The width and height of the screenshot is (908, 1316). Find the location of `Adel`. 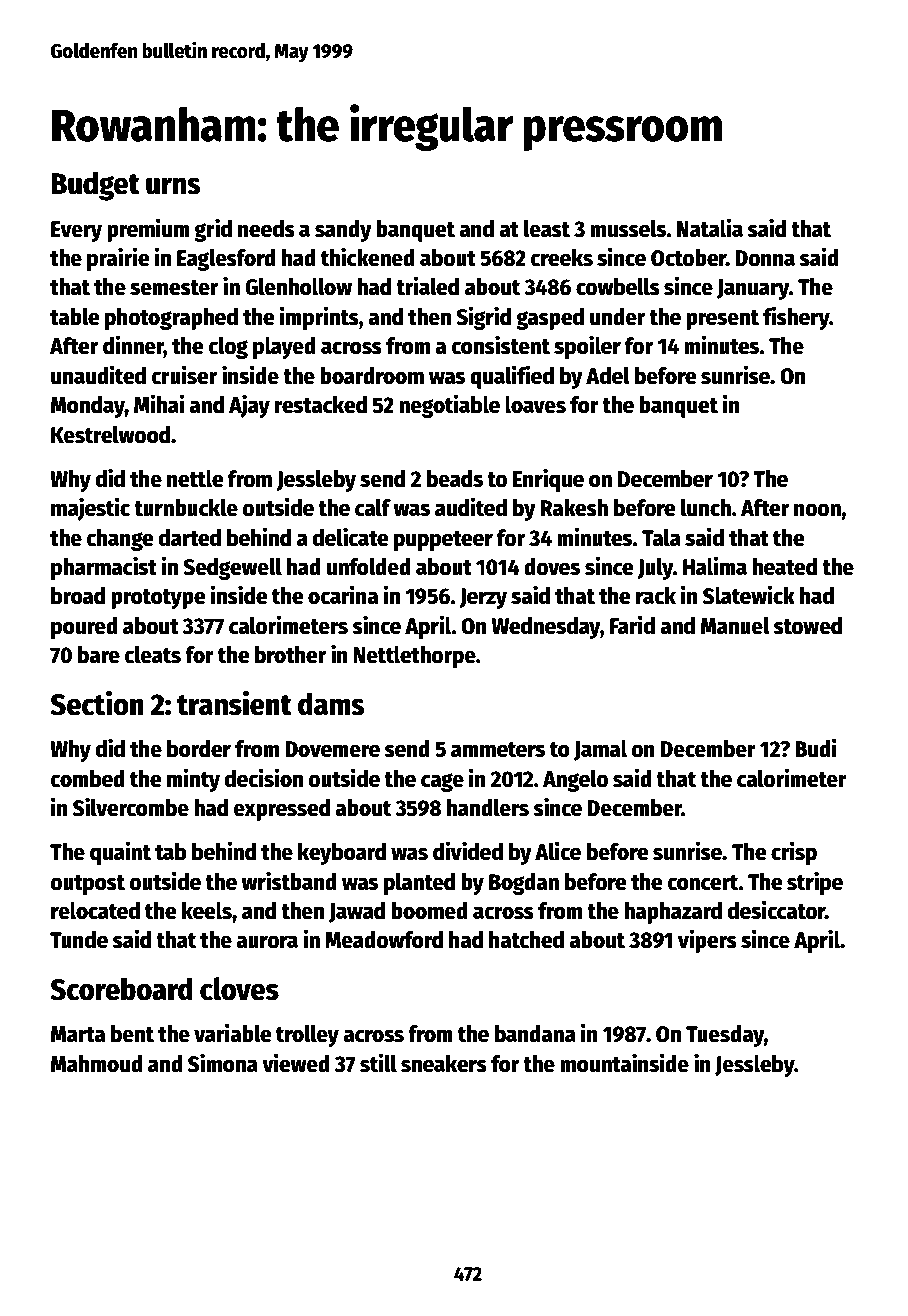

Adel is located at coordinates (608, 376).
